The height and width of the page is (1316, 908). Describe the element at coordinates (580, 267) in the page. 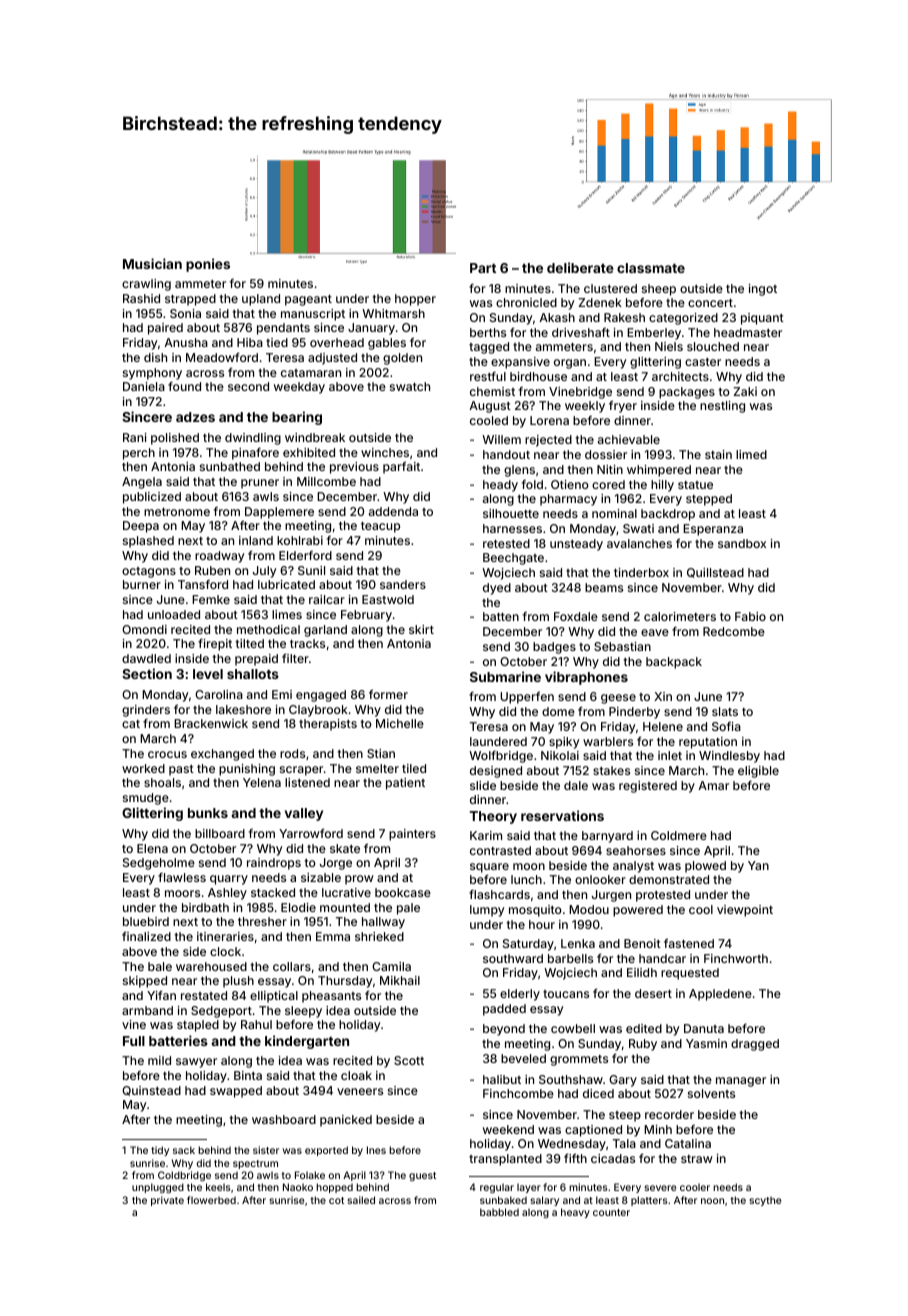

I see `deliberate` at that location.
